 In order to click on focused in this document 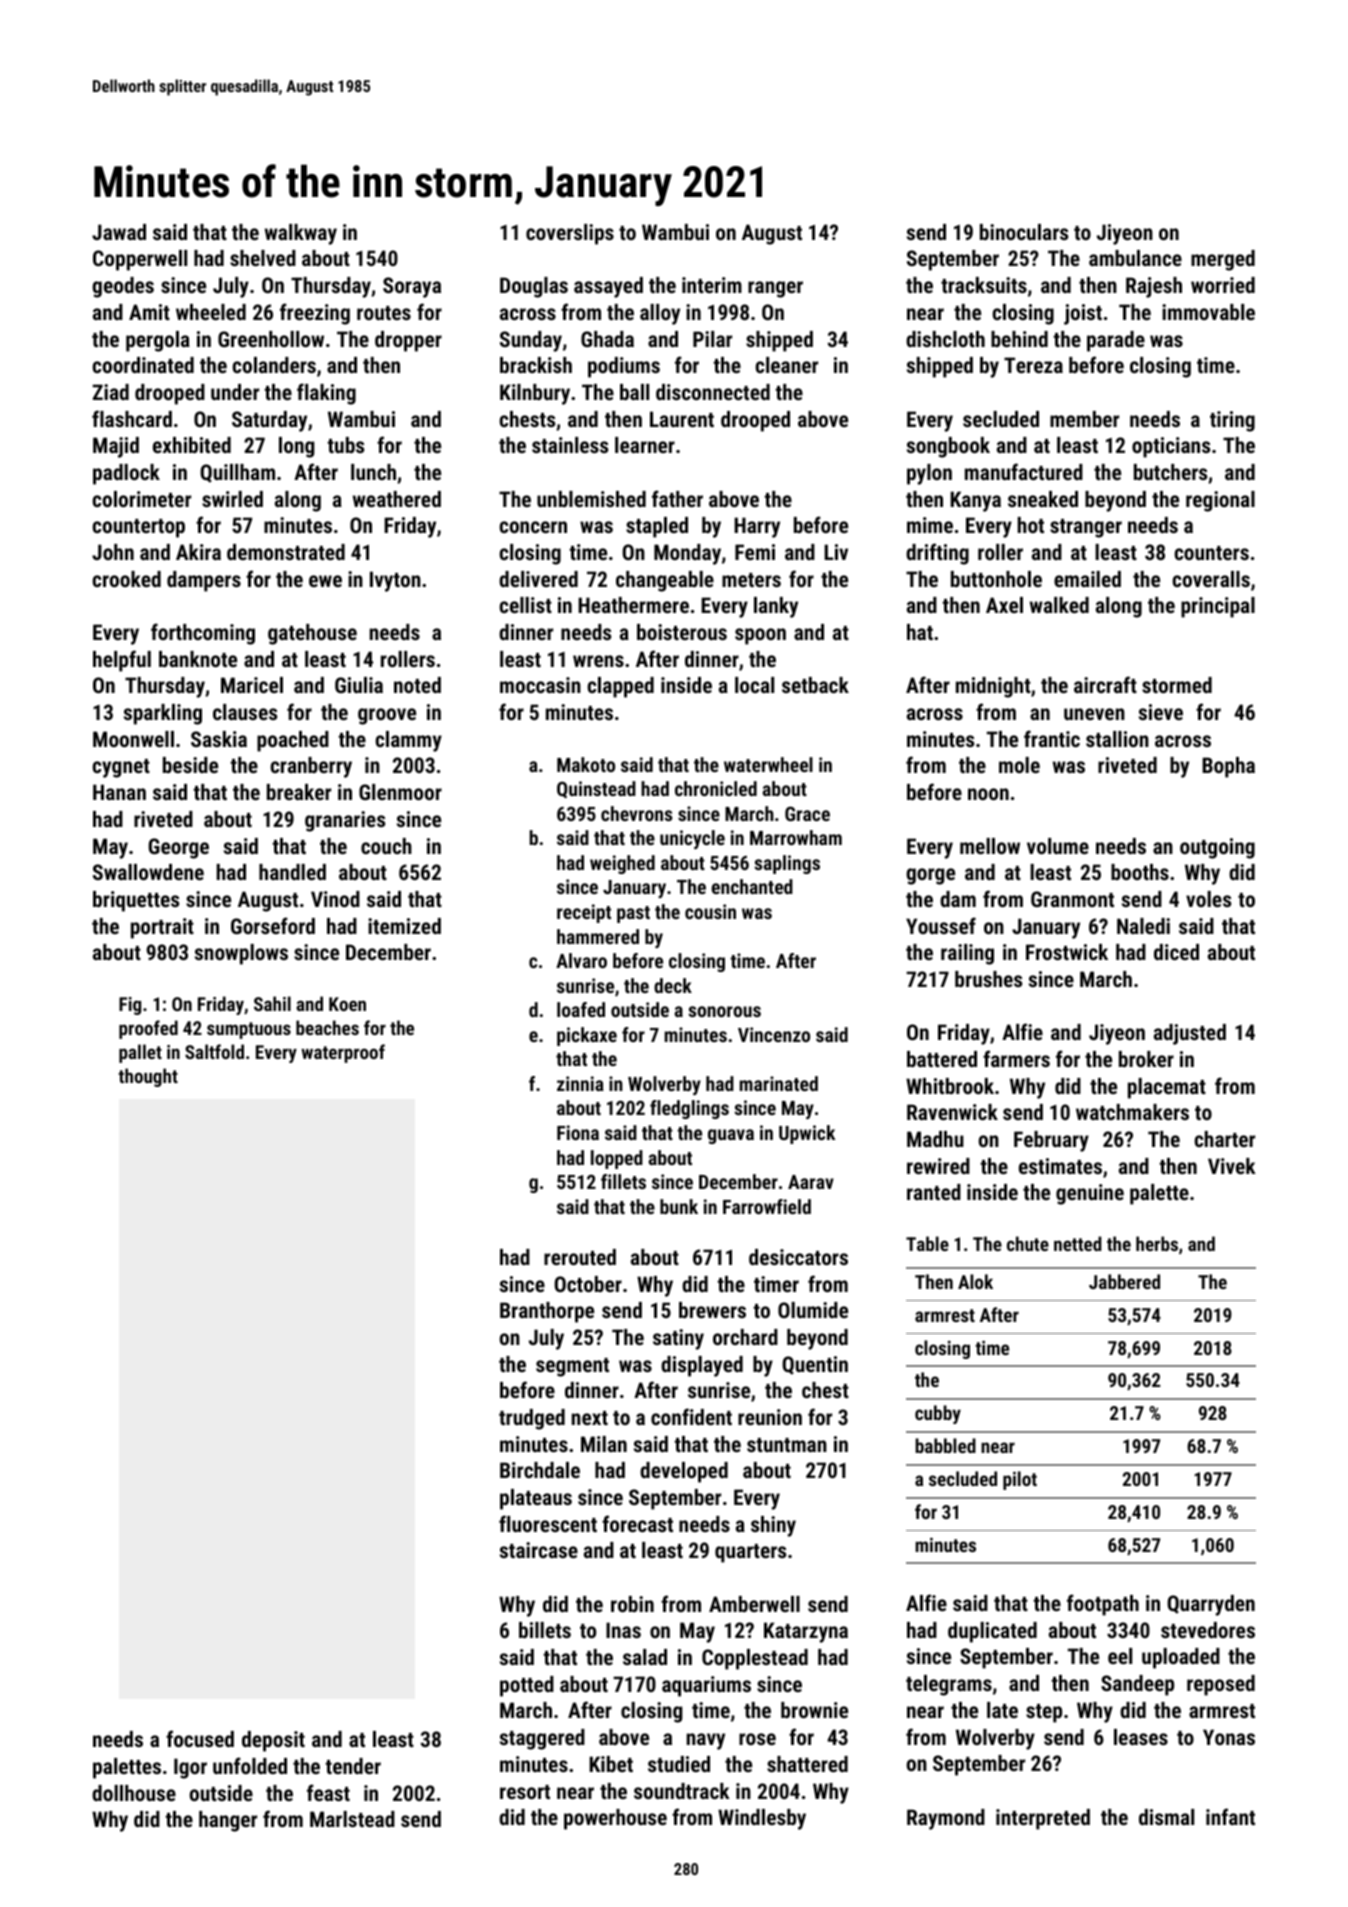, I will do `click(200, 1738)`.
